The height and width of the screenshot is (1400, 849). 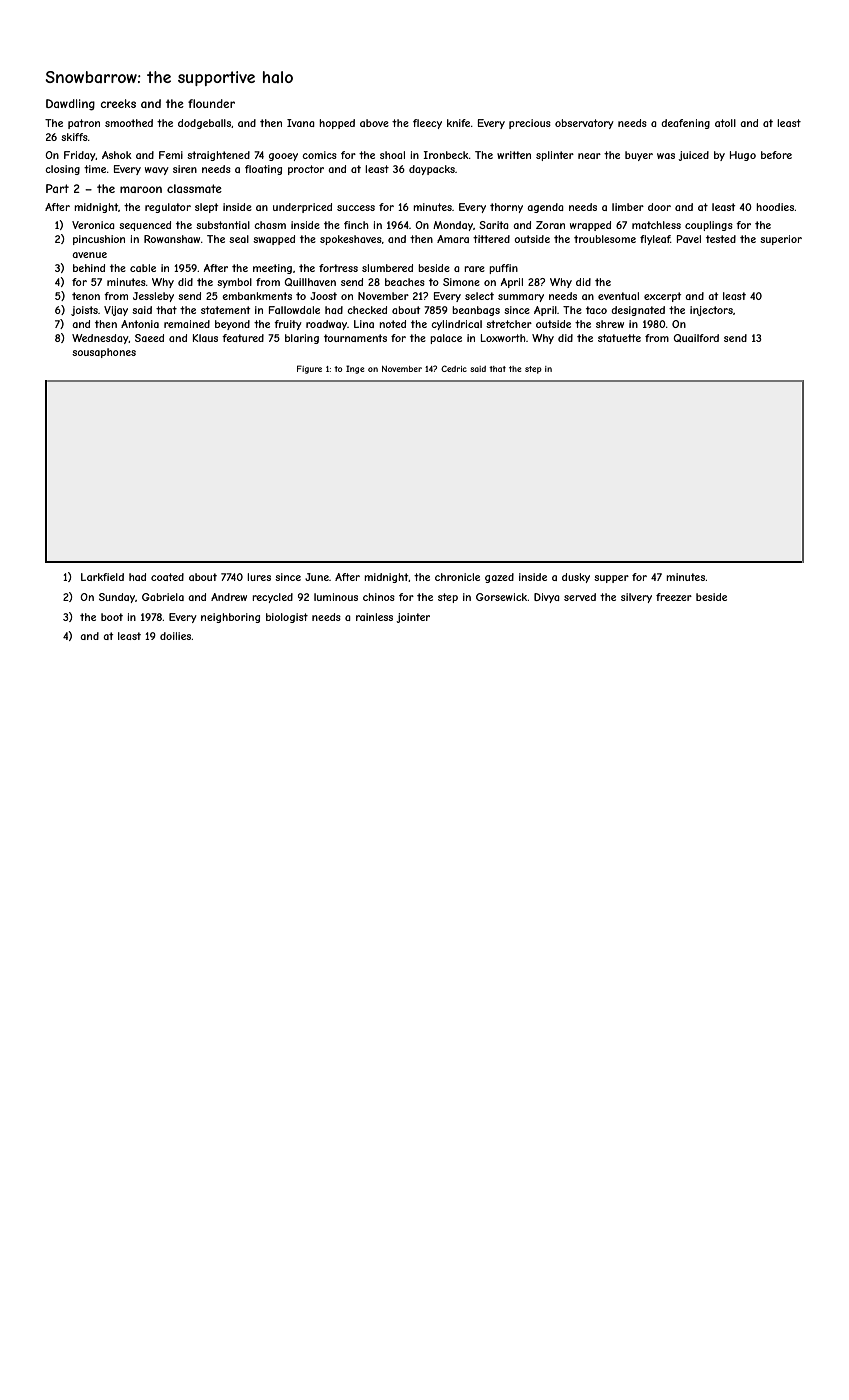 I want to click on shoal, so click(x=392, y=155).
